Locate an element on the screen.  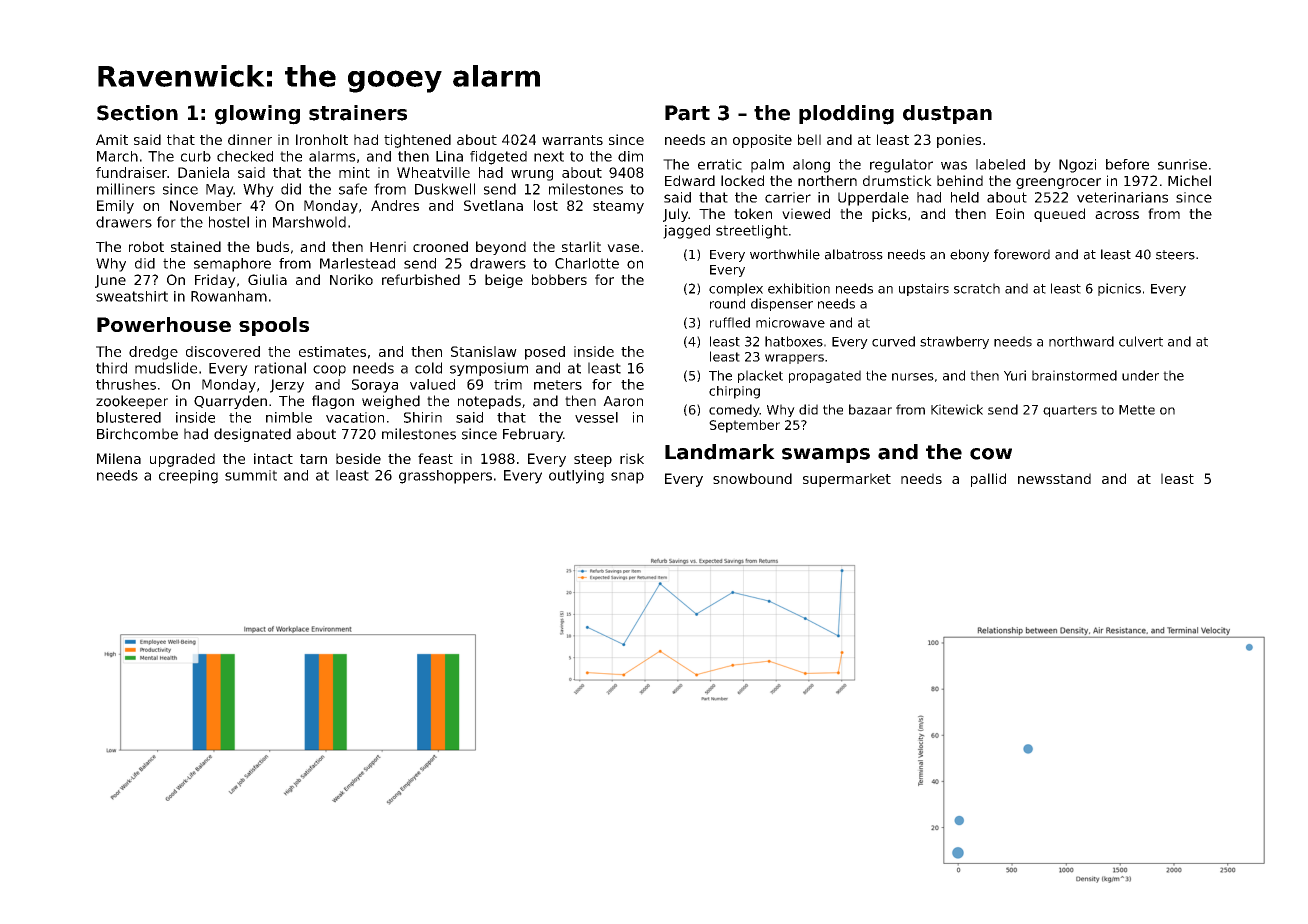
foreword is located at coordinates (1022, 254).
